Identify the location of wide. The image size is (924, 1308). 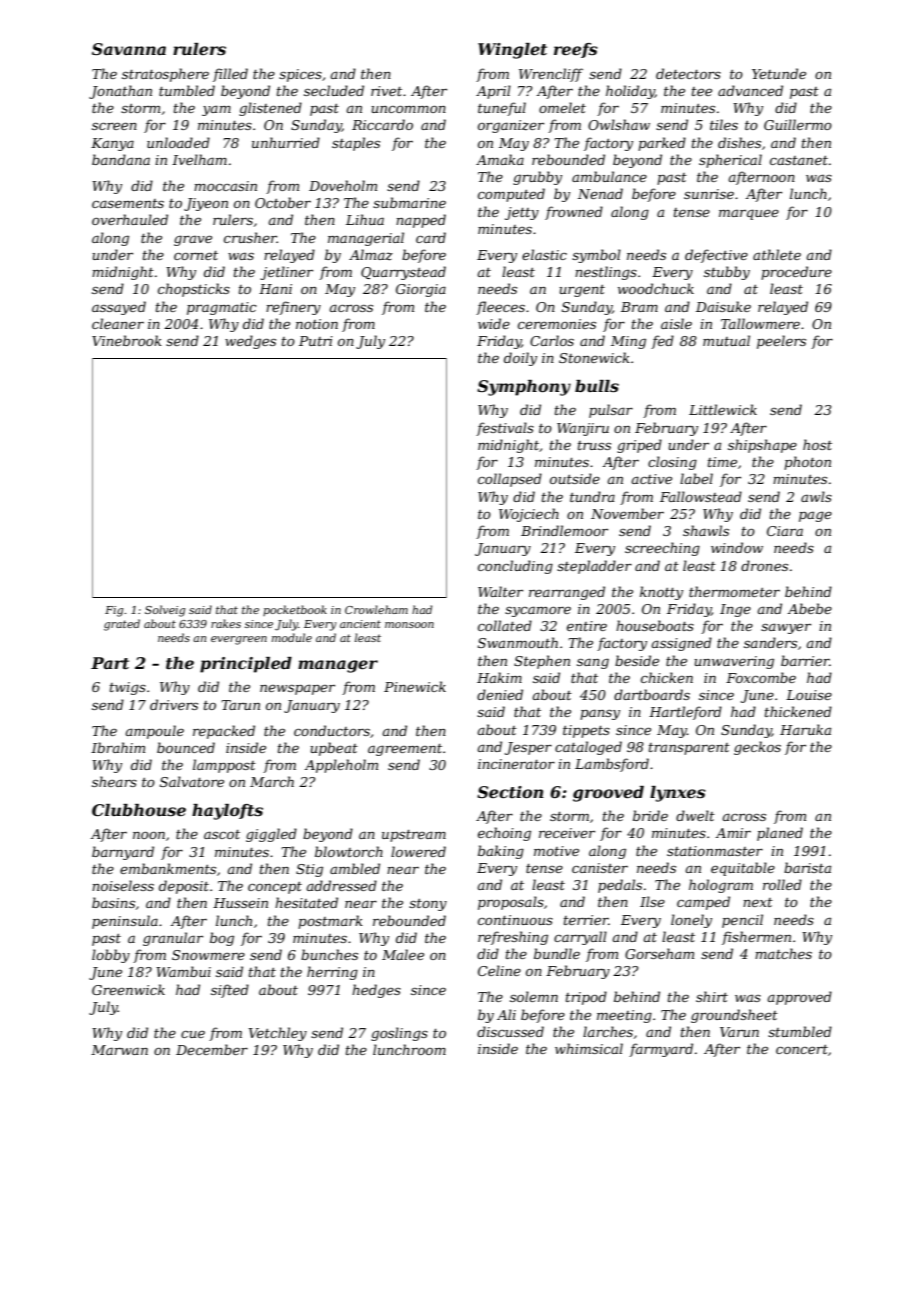
(494, 323).
